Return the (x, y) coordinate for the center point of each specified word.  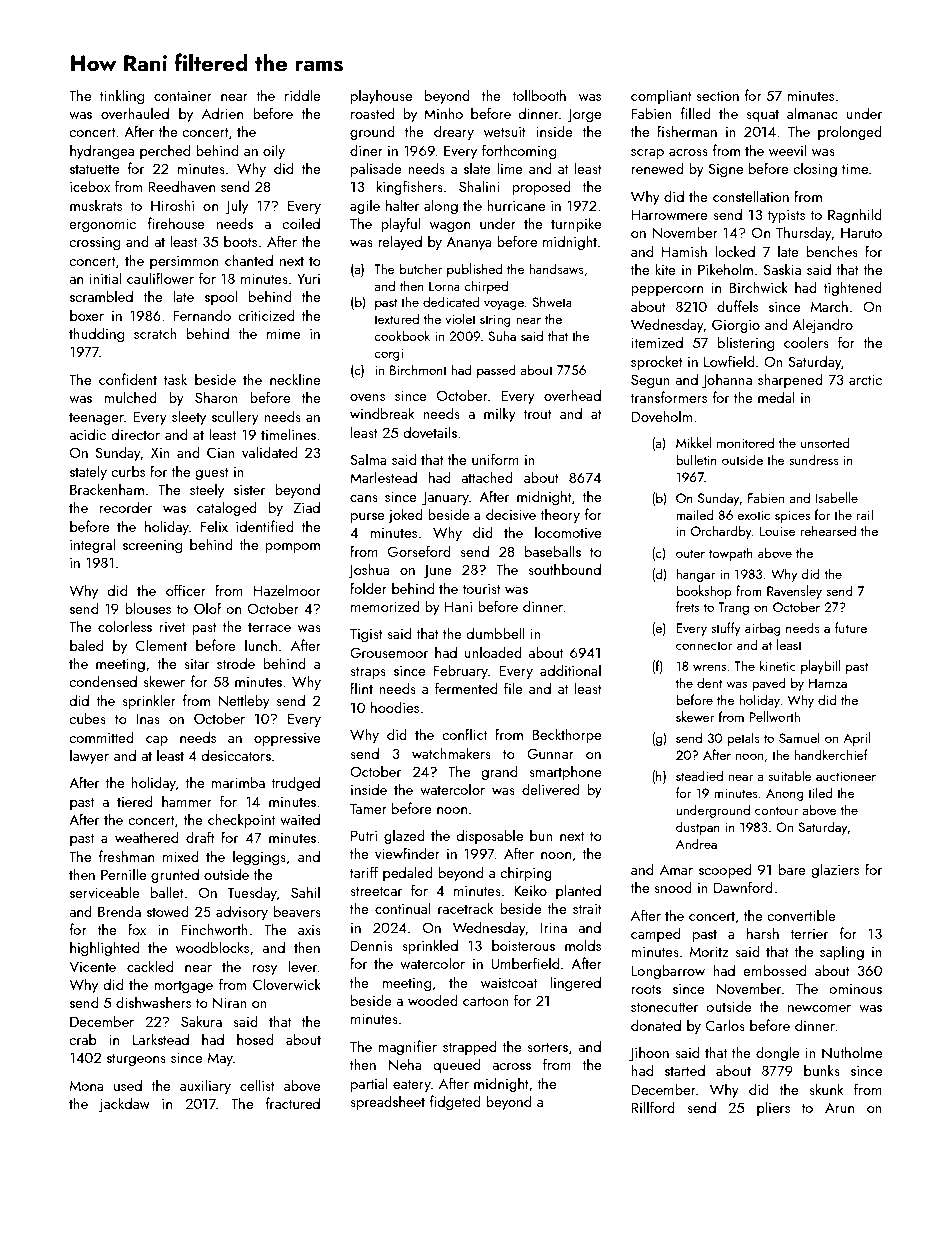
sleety (189, 417)
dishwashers (153, 1002)
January (445, 498)
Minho (443, 113)
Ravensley (794, 592)
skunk (826, 1089)
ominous (856, 989)
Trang (733, 608)
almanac (812, 113)
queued (457, 1065)
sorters (547, 1047)
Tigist (366, 635)
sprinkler (149, 701)
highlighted (104, 948)
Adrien (222, 113)
